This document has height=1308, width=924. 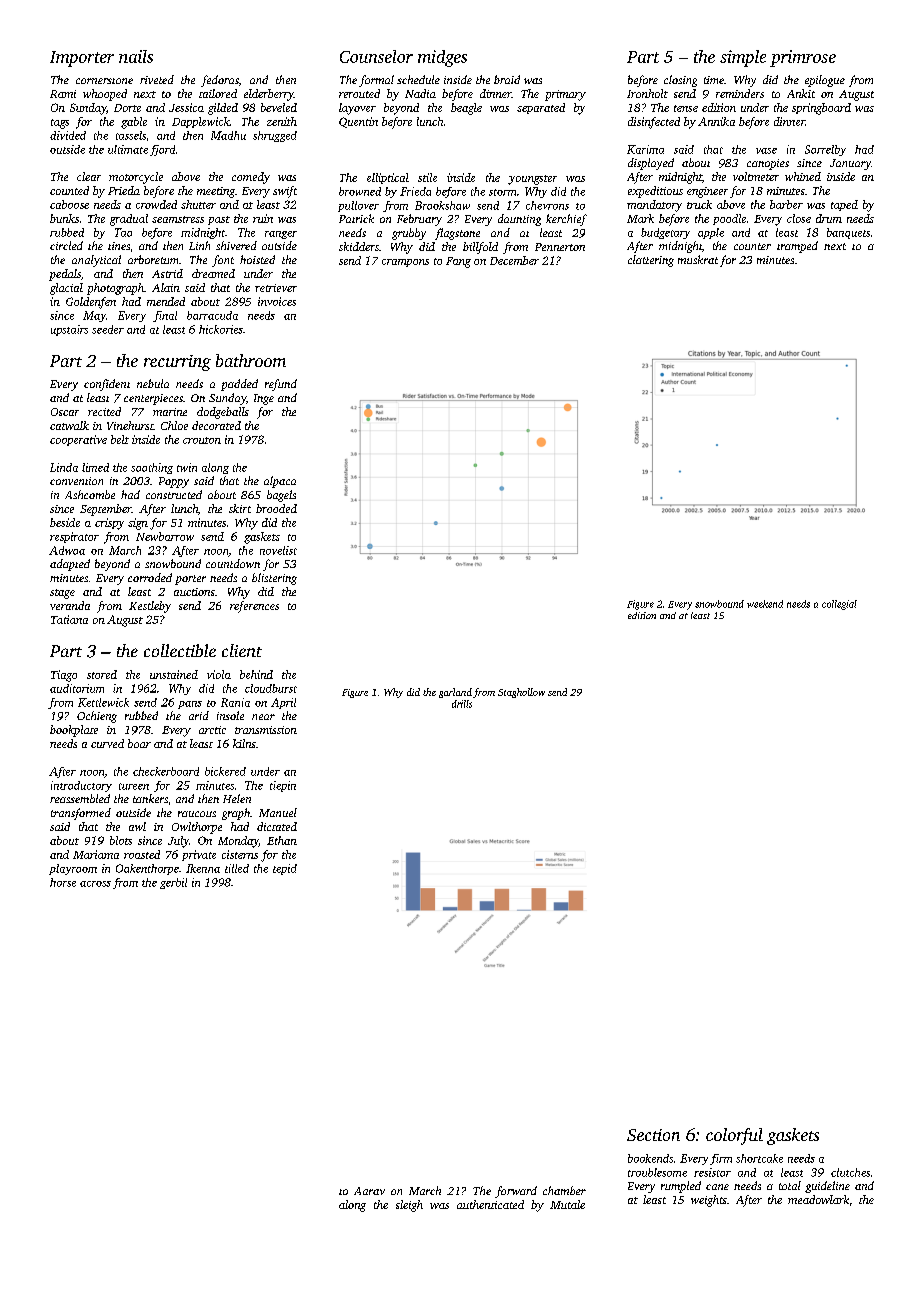 What do you see at coordinates (462, 704) in the document?
I see `drills` at bounding box center [462, 704].
